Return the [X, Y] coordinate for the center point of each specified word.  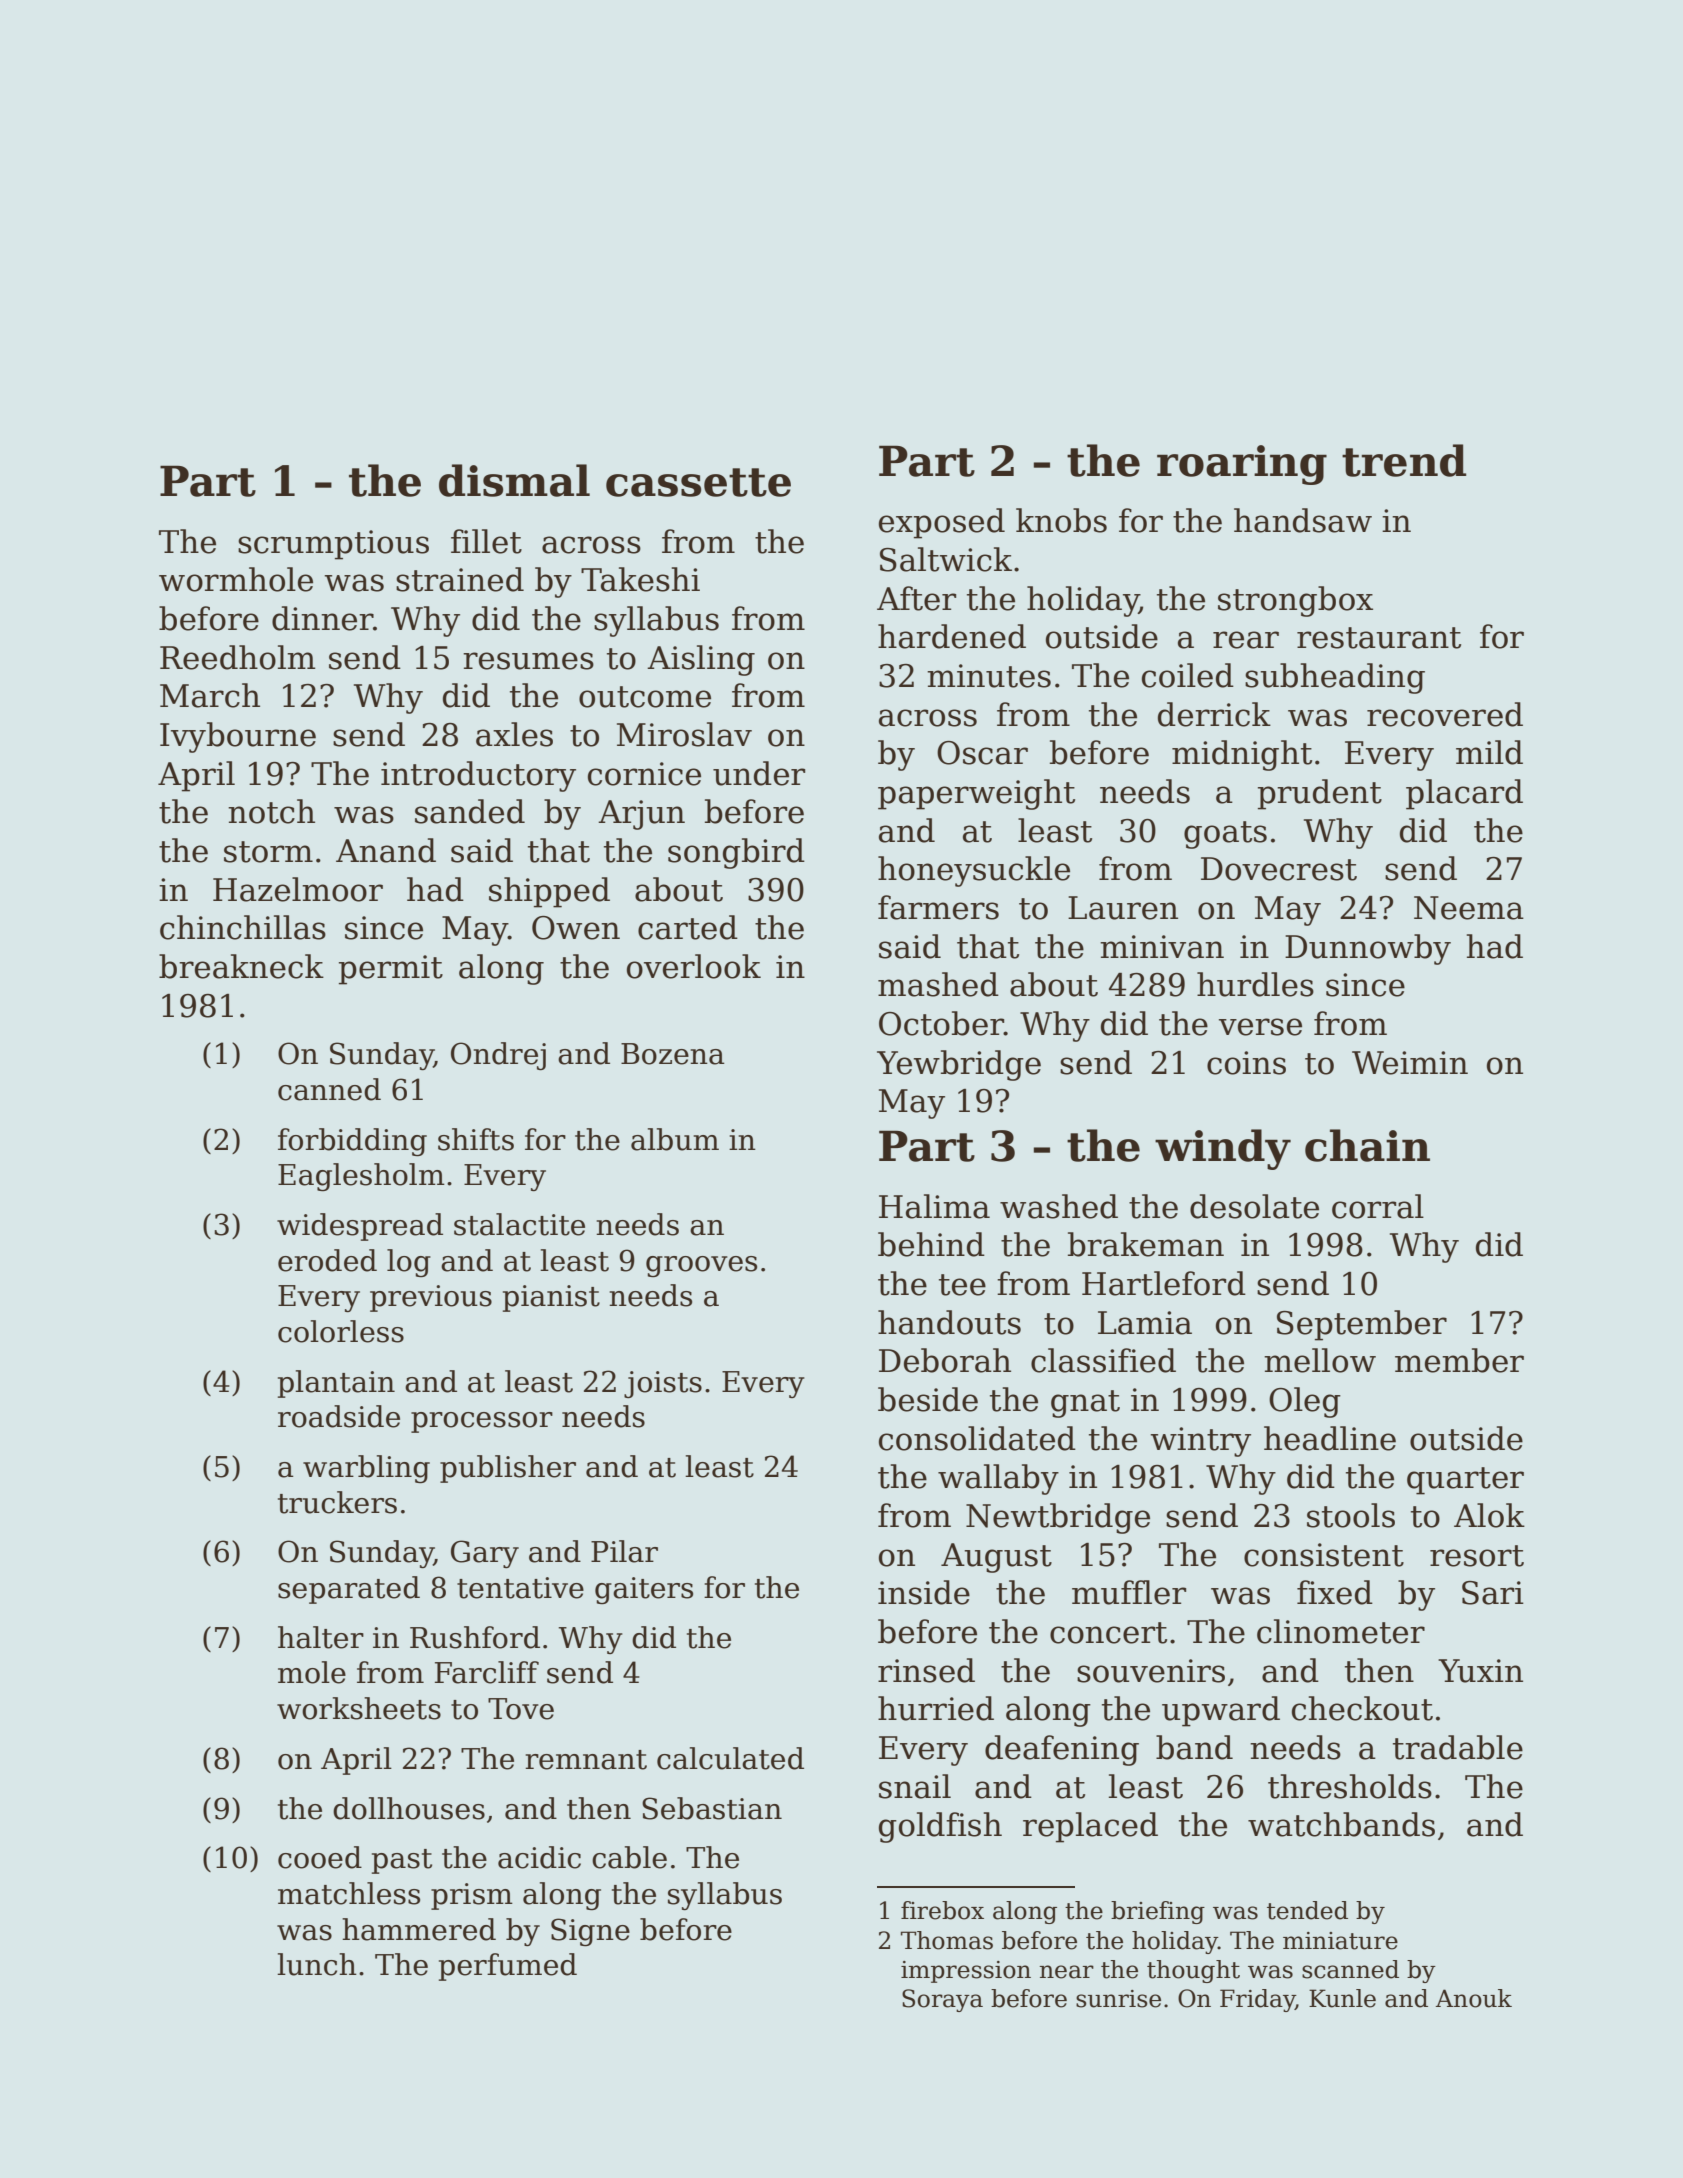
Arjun [641, 815]
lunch [317, 1964]
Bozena [673, 1054]
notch [271, 811]
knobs [1061, 520]
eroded [327, 1260]
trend [1404, 460]
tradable [1458, 1747]
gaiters [644, 1590]
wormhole [236, 579]
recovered [1445, 714]
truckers [337, 1502]
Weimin [1410, 1063]
